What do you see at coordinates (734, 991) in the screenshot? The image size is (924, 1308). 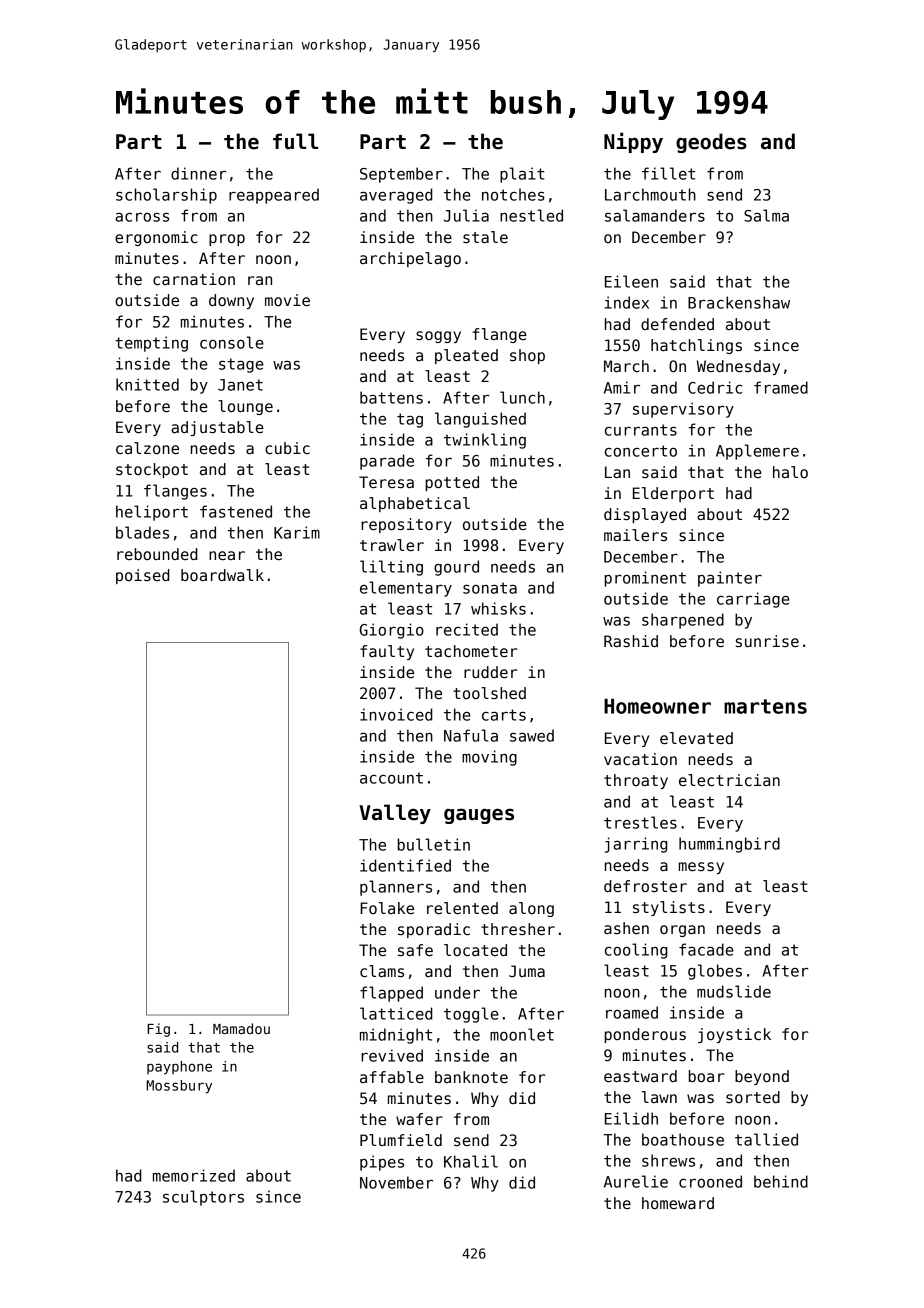 I see `mudslide` at bounding box center [734, 991].
